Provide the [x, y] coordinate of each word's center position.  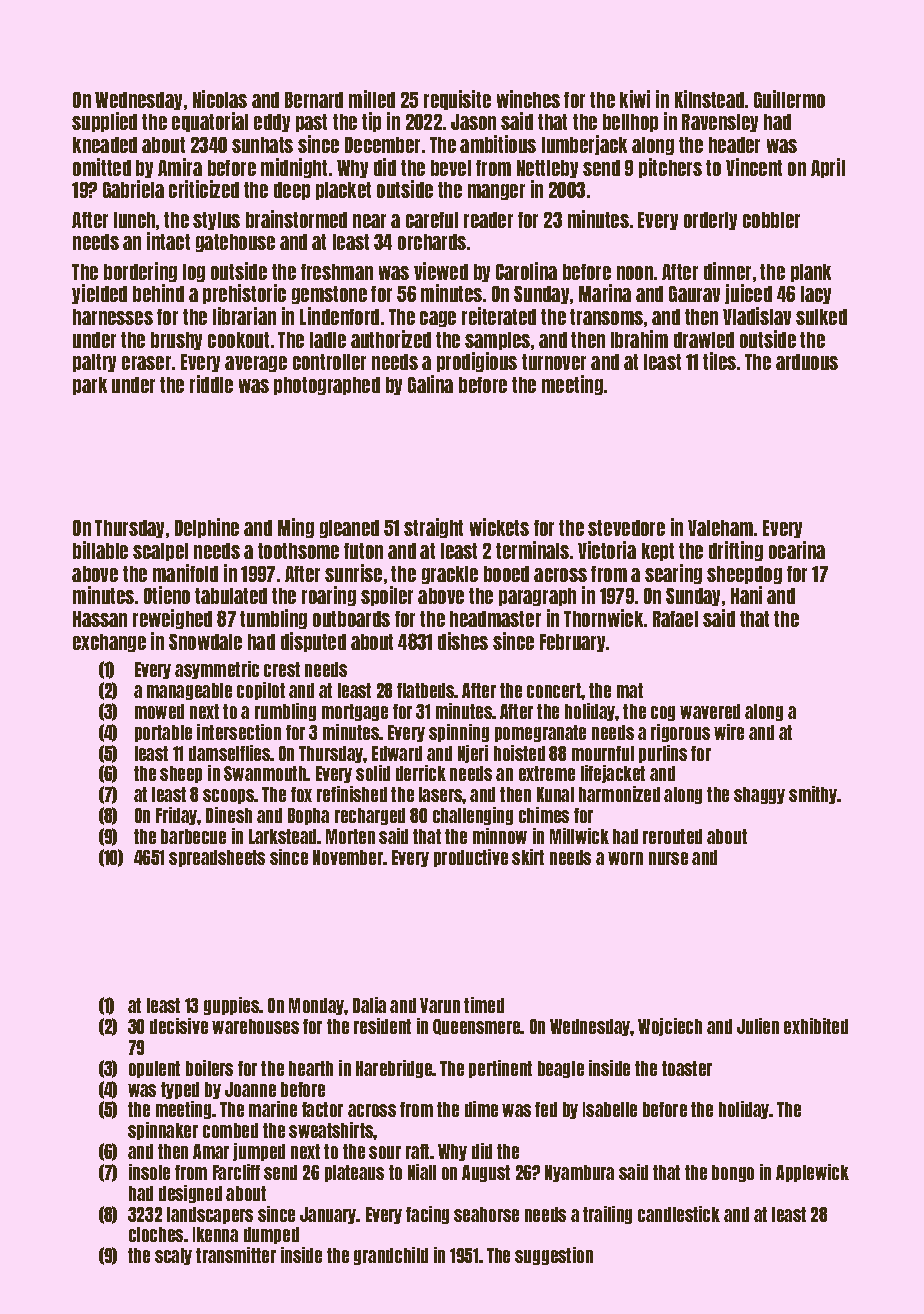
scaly [173, 1256]
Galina [430, 384]
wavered [710, 711]
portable [163, 733]
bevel [451, 168]
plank [811, 273]
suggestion [554, 1256]
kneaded [105, 145]
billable [100, 550]
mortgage [355, 712]
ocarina [797, 550]
